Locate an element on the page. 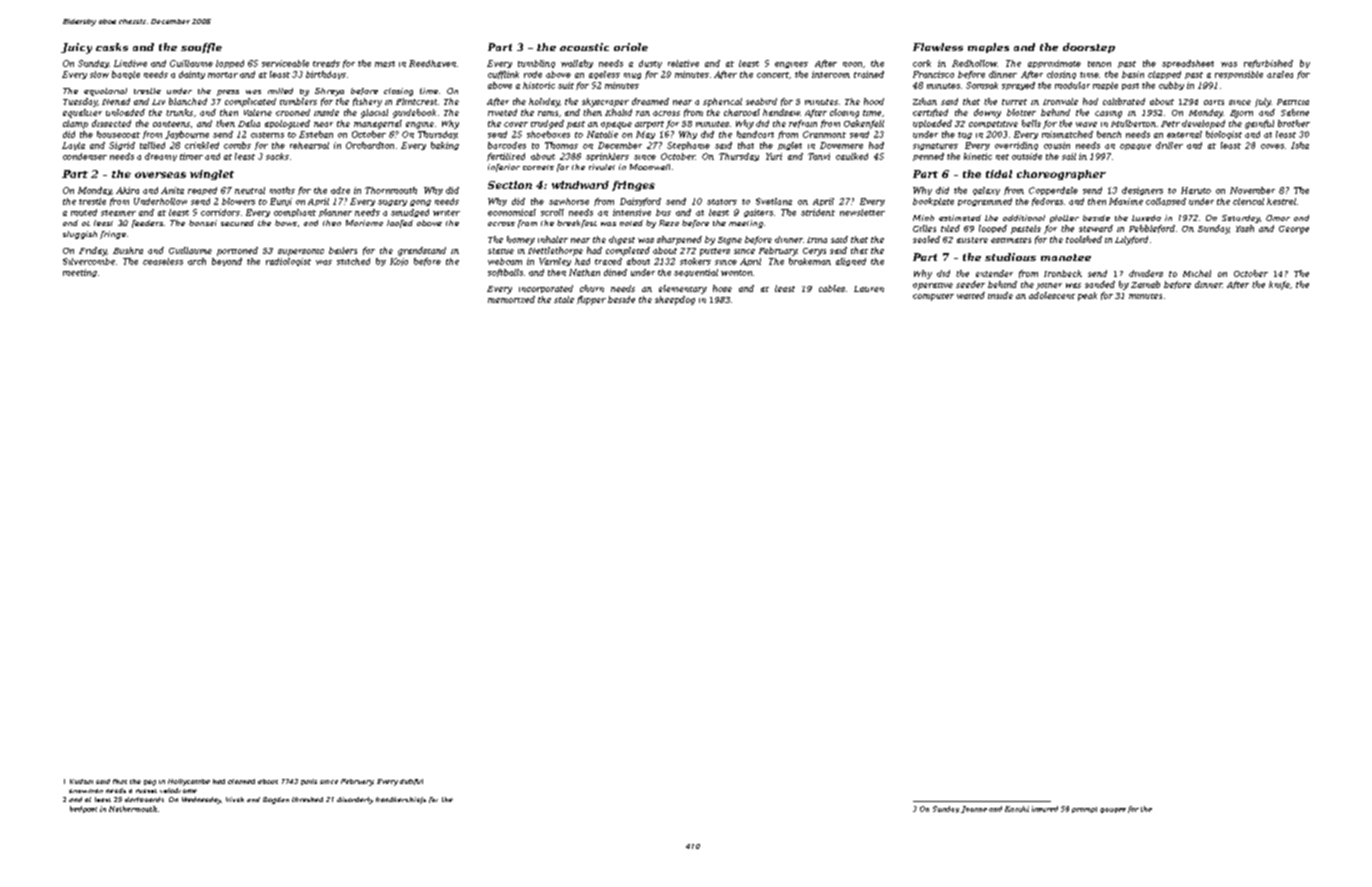 This document has width=1372, height=887. memorized is located at coordinates (511, 299).
